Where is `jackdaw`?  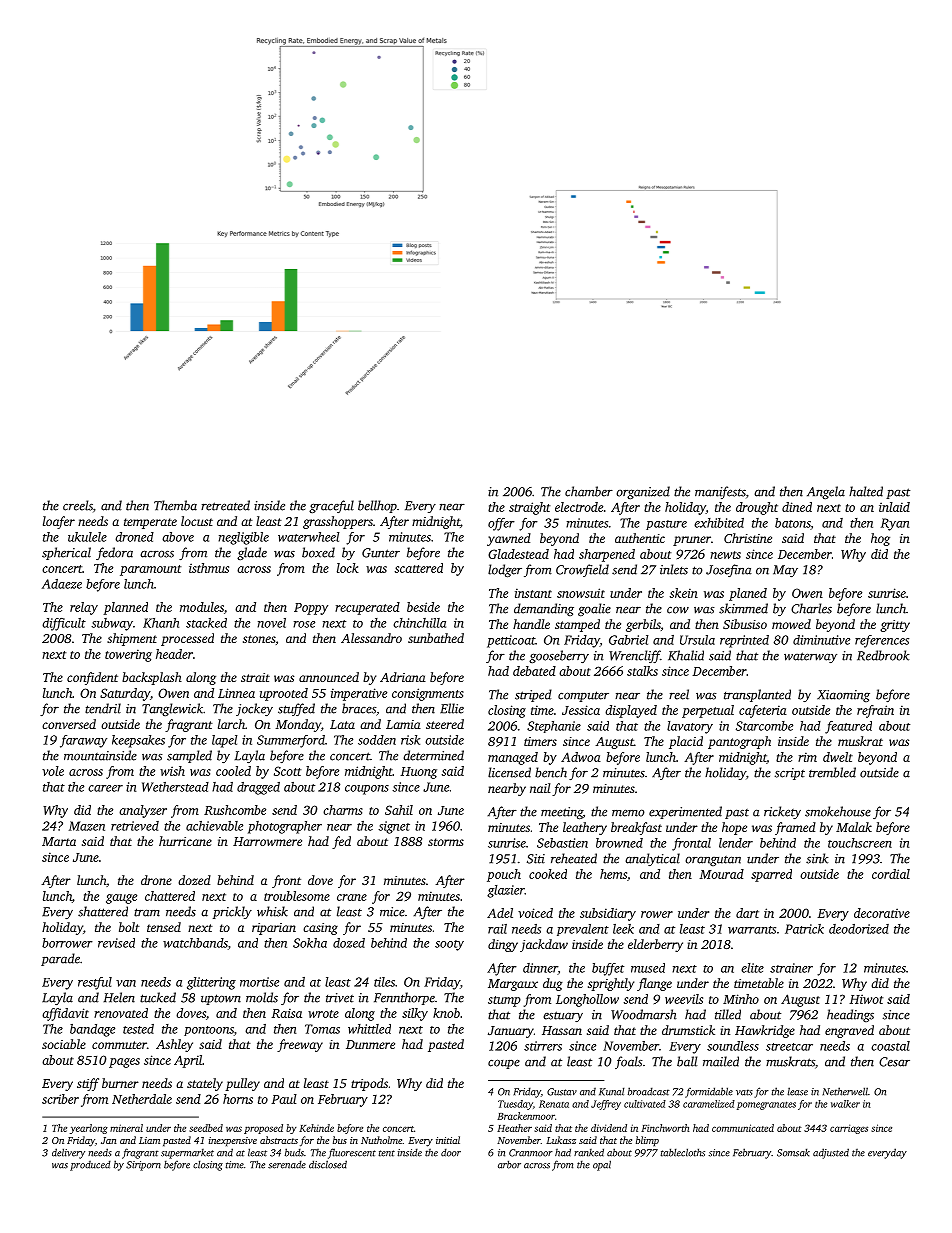 jackdaw is located at coordinates (544, 945).
